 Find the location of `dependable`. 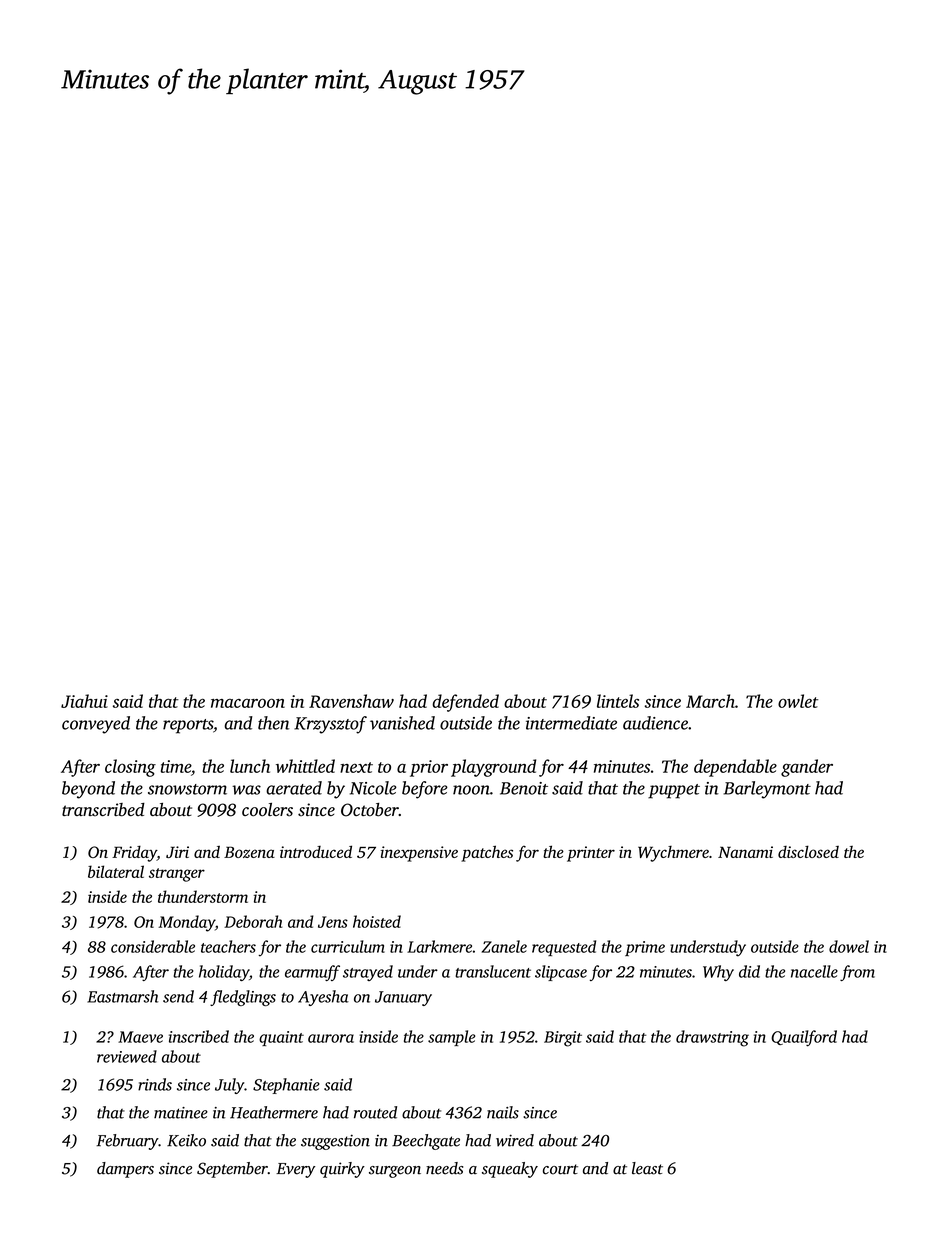

dependable is located at coordinates (735, 768).
